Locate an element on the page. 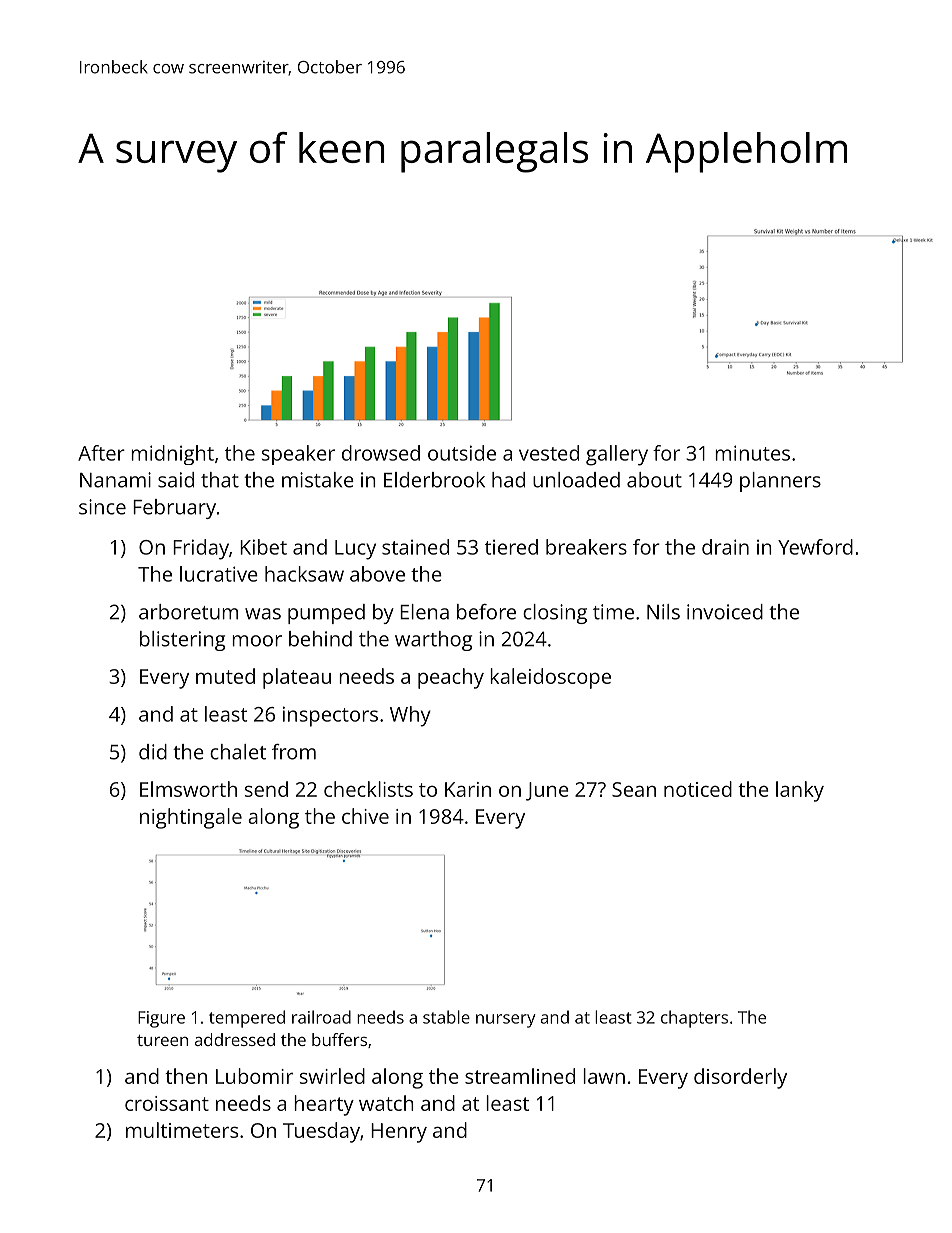 This page has width=952, height=1233. did is located at coordinates (153, 752).
